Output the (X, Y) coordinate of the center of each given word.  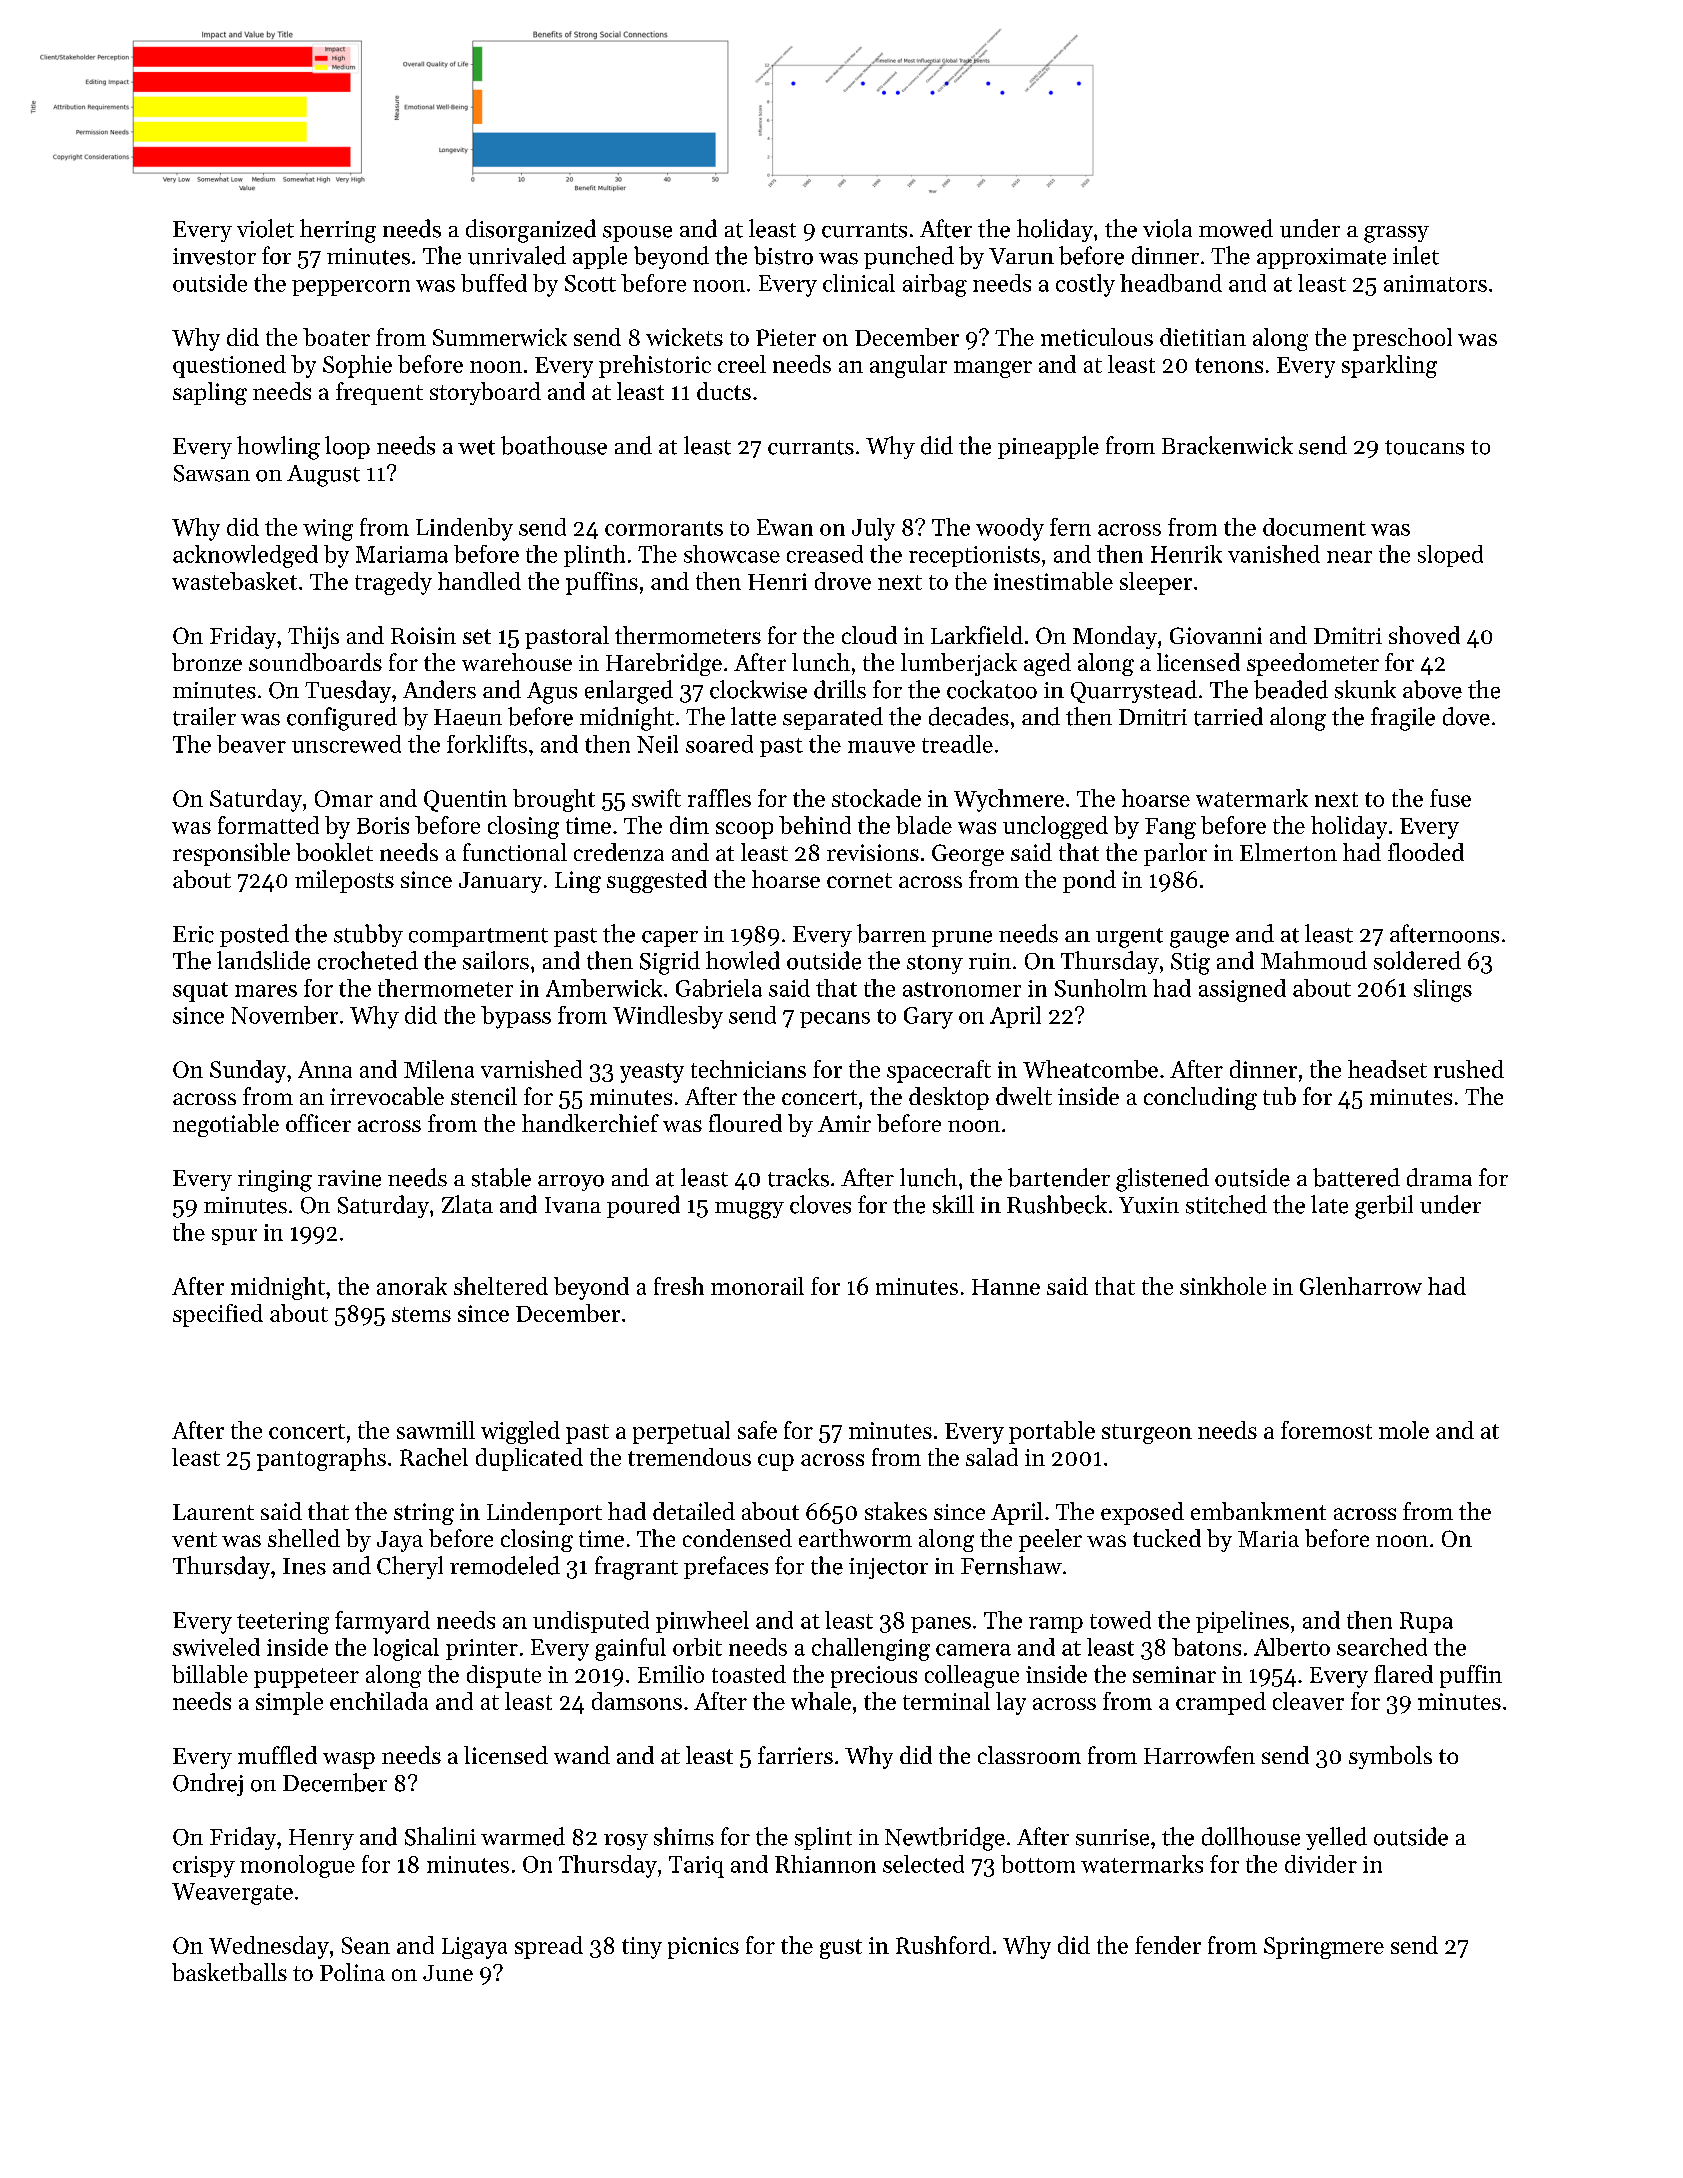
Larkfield (977, 635)
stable (501, 1177)
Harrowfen (1199, 1755)
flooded (1426, 852)
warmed (523, 1836)
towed (1120, 1620)
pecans (835, 1020)
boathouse (554, 445)
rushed (1469, 1069)
